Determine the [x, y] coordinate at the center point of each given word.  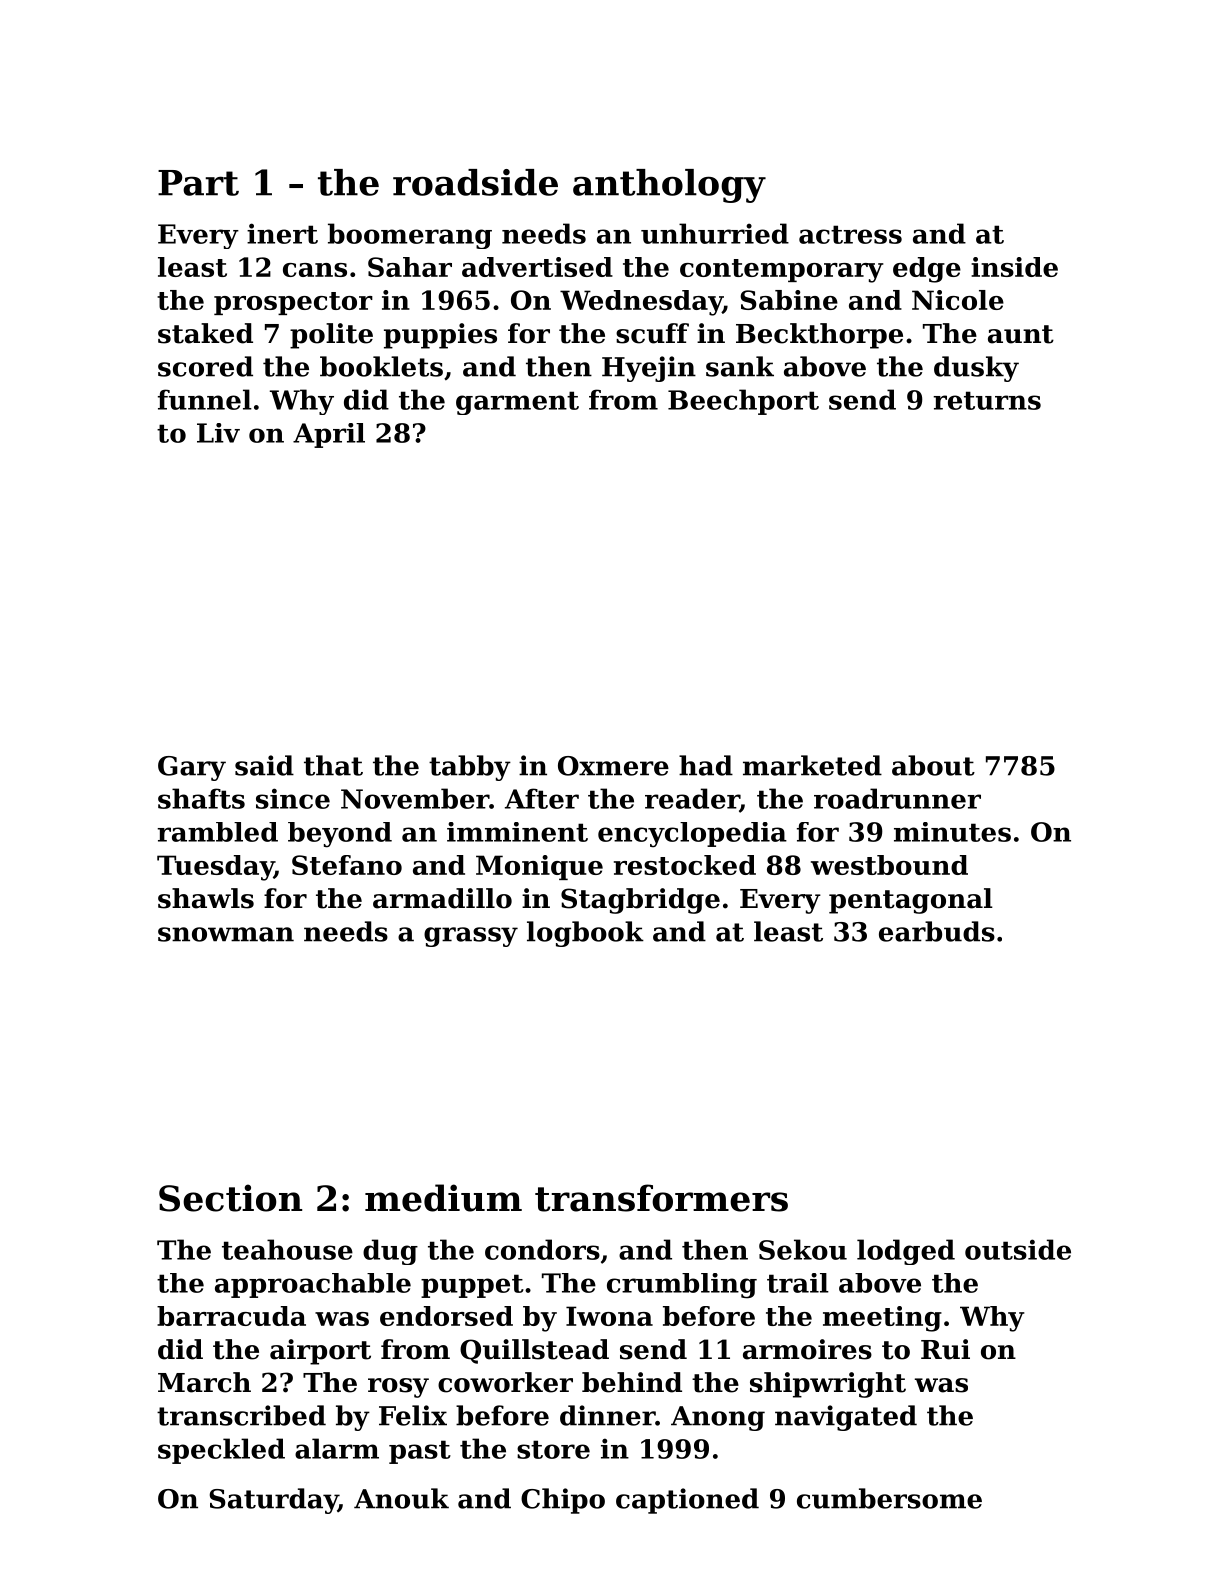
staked [205, 333]
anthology [669, 186]
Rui [945, 1349]
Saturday [273, 1501]
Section [230, 1198]
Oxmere [613, 766]
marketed [812, 765]
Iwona [609, 1316]
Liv [218, 433]
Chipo [563, 1501]
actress [850, 234]
